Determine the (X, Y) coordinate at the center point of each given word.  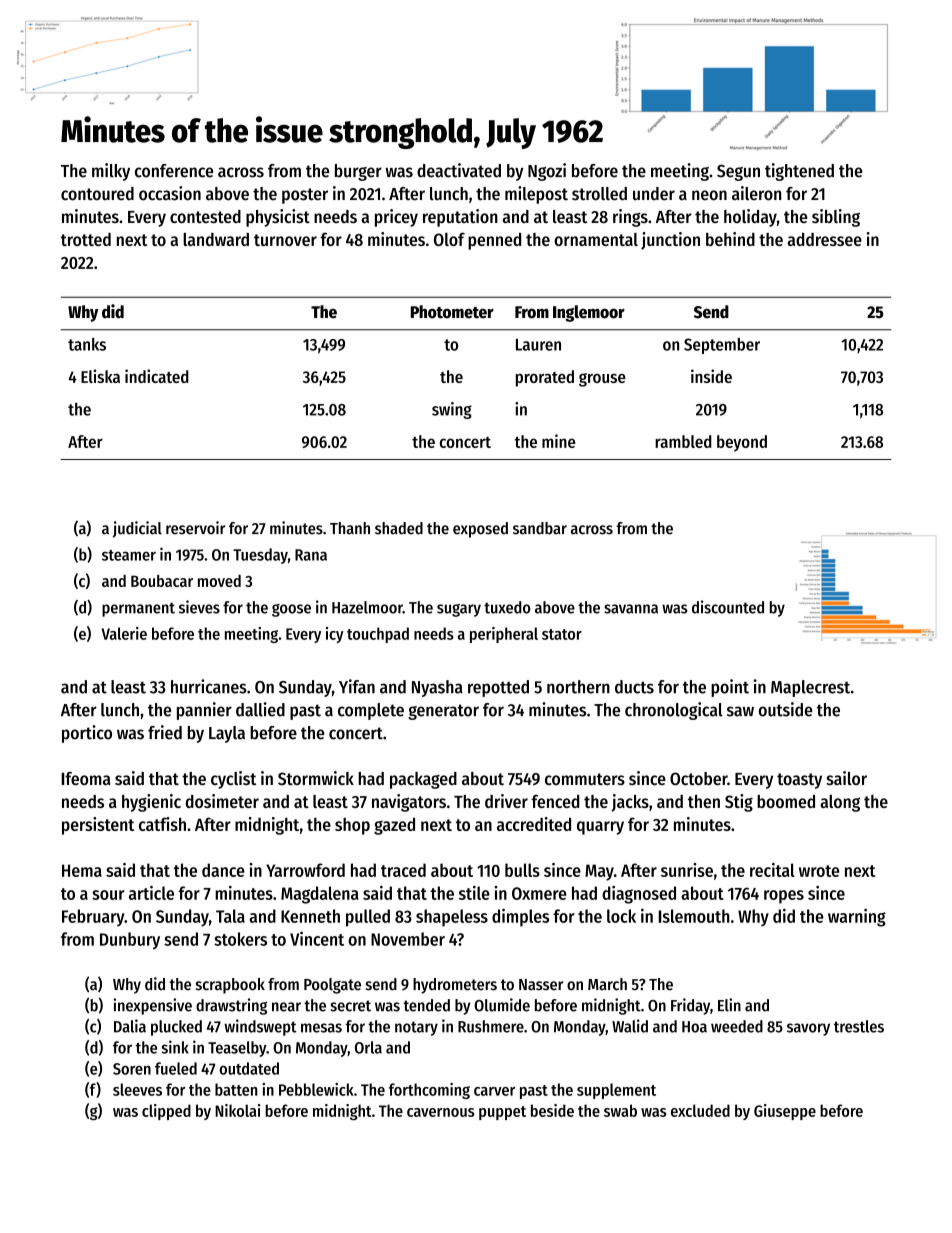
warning (857, 918)
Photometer (452, 312)
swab (620, 1110)
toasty (799, 781)
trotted (86, 239)
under (654, 194)
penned (494, 241)
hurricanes (209, 686)
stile (474, 893)
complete (371, 711)
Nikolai (237, 1110)
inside (711, 376)
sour (108, 895)
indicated (157, 376)
